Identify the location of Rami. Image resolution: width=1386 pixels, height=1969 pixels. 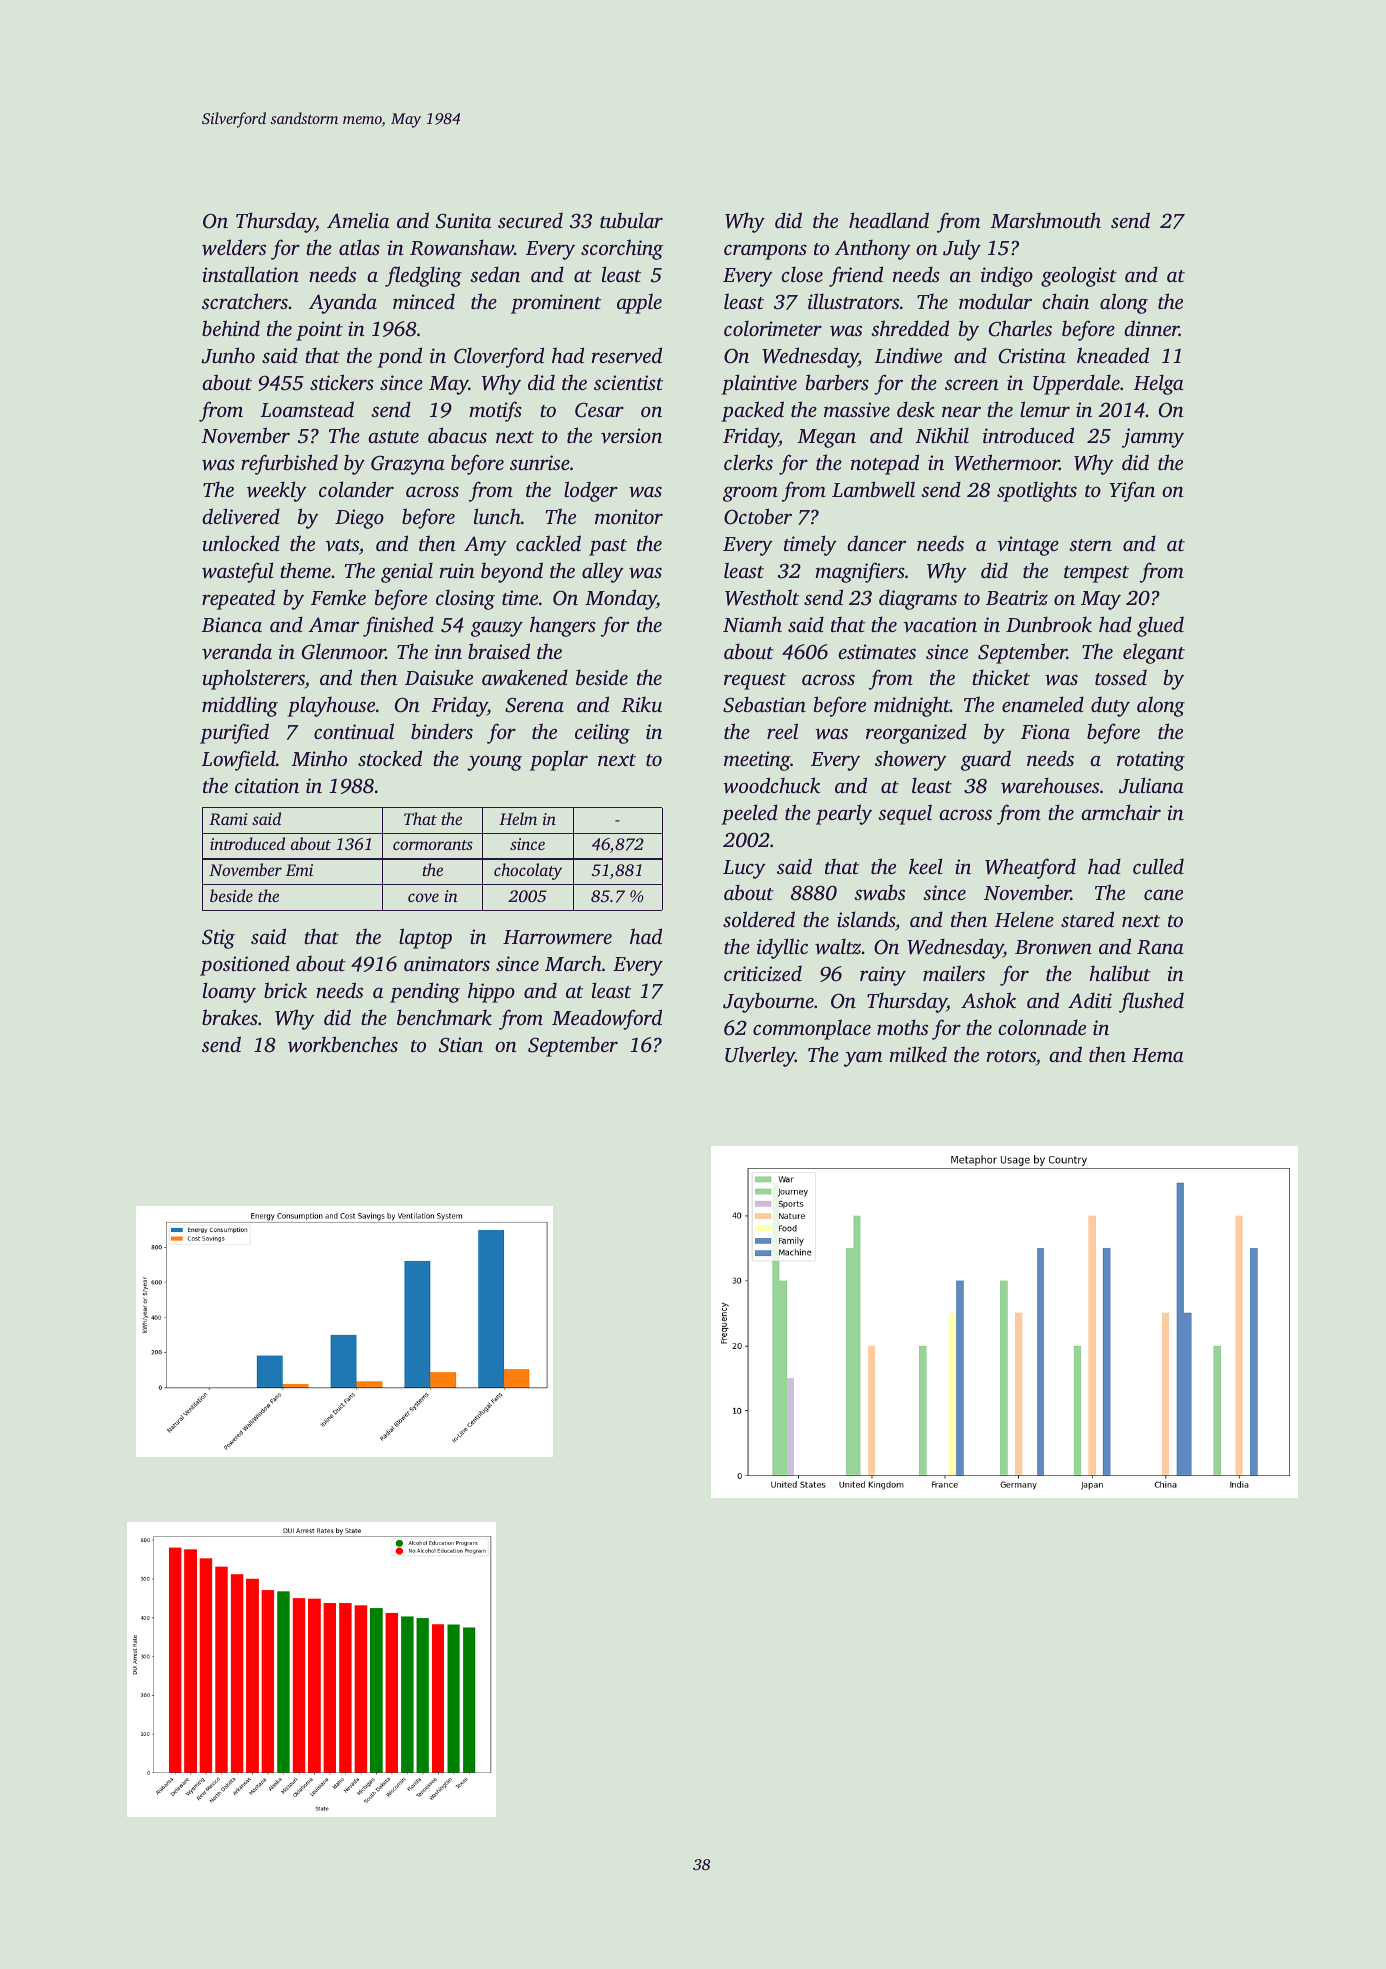
(228, 819).
